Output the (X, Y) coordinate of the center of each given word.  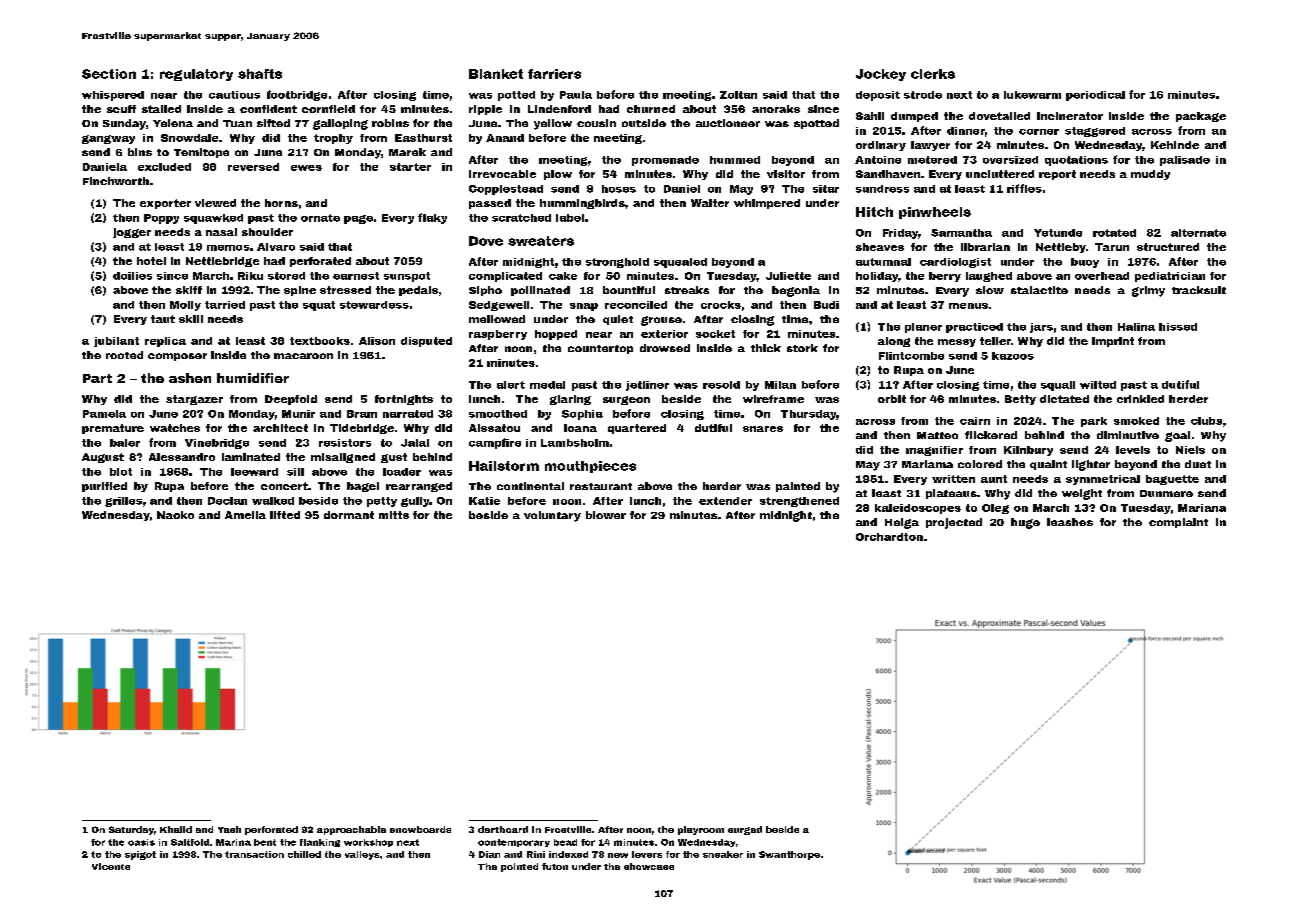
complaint (1178, 523)
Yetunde (1058, 233)
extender (725, 501)
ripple (485, 110)
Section (109, 74)
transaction (254, 854)
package (1201, 117)
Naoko (175, 515)
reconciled (636, 305)
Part (97, 378)
